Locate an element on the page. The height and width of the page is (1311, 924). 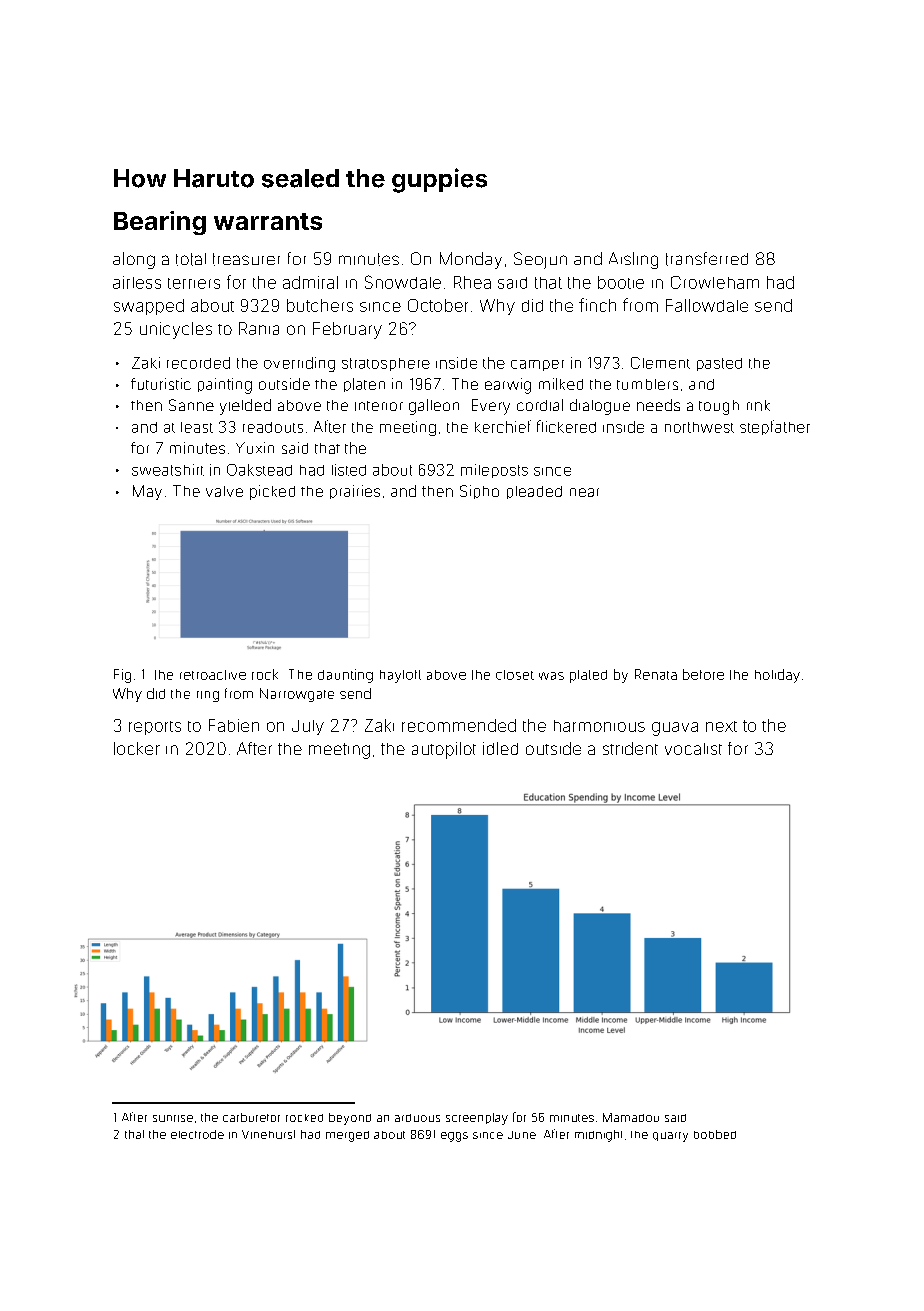
bobbed is located at coordinates (715, 1134).
